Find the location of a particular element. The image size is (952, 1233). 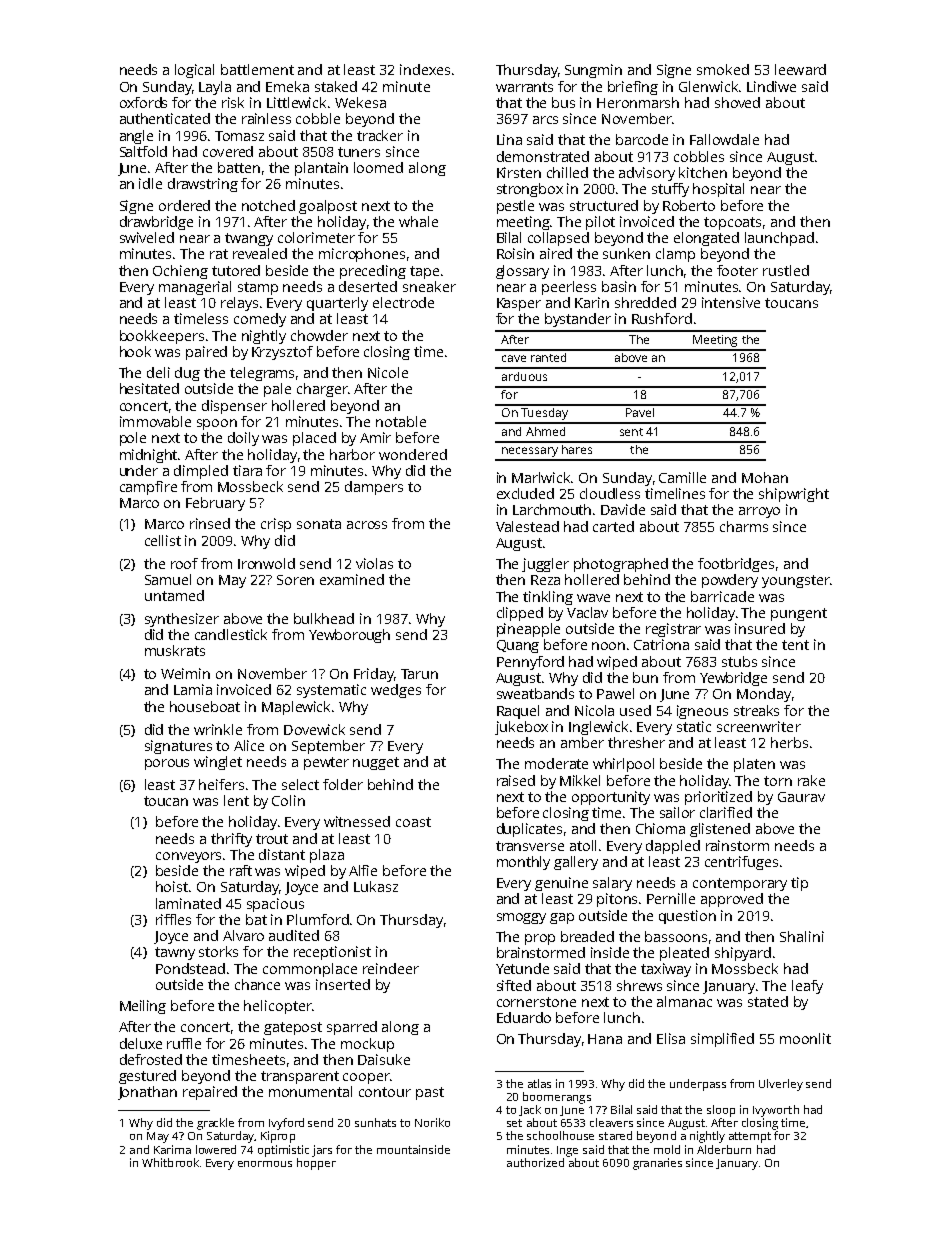

shipwright is located at coordinates (794, 495).
